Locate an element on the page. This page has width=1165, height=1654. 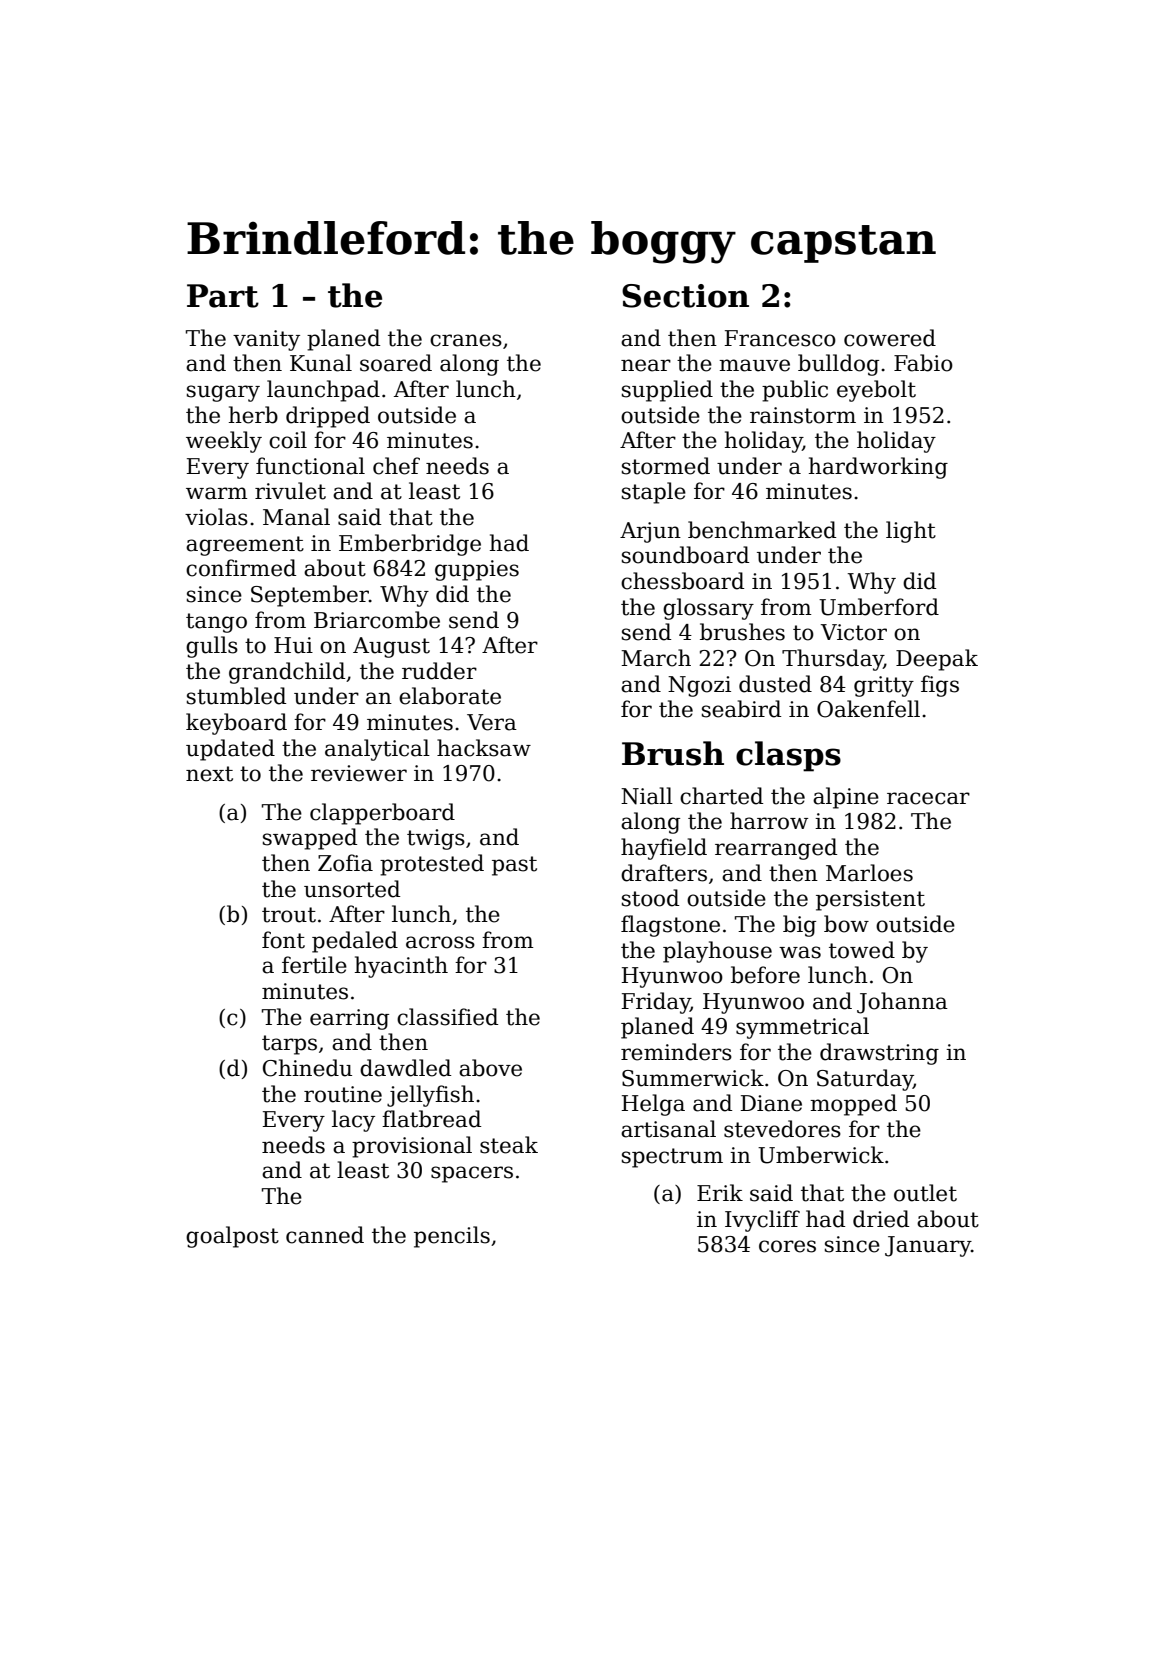
swapped is located at coordinates (310, 839).
